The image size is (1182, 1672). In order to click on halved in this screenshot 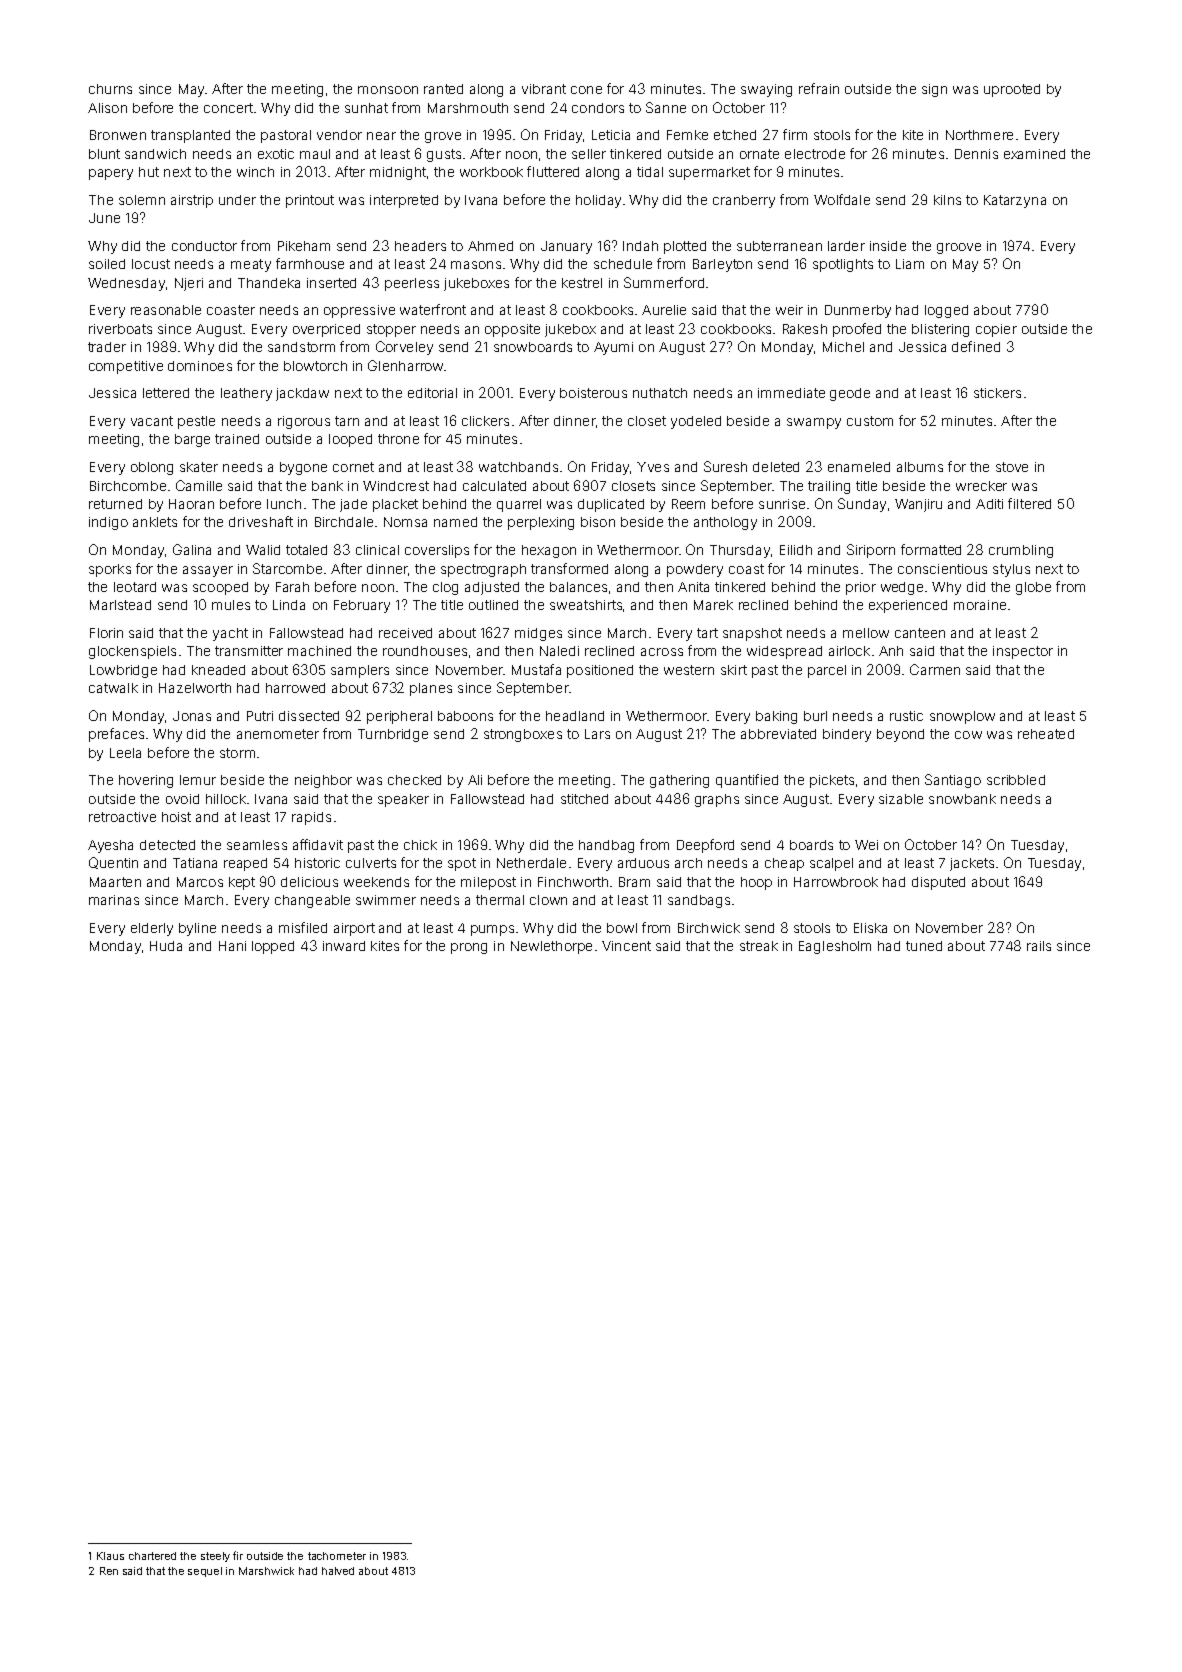, I will do `click(338, 1571)`.
